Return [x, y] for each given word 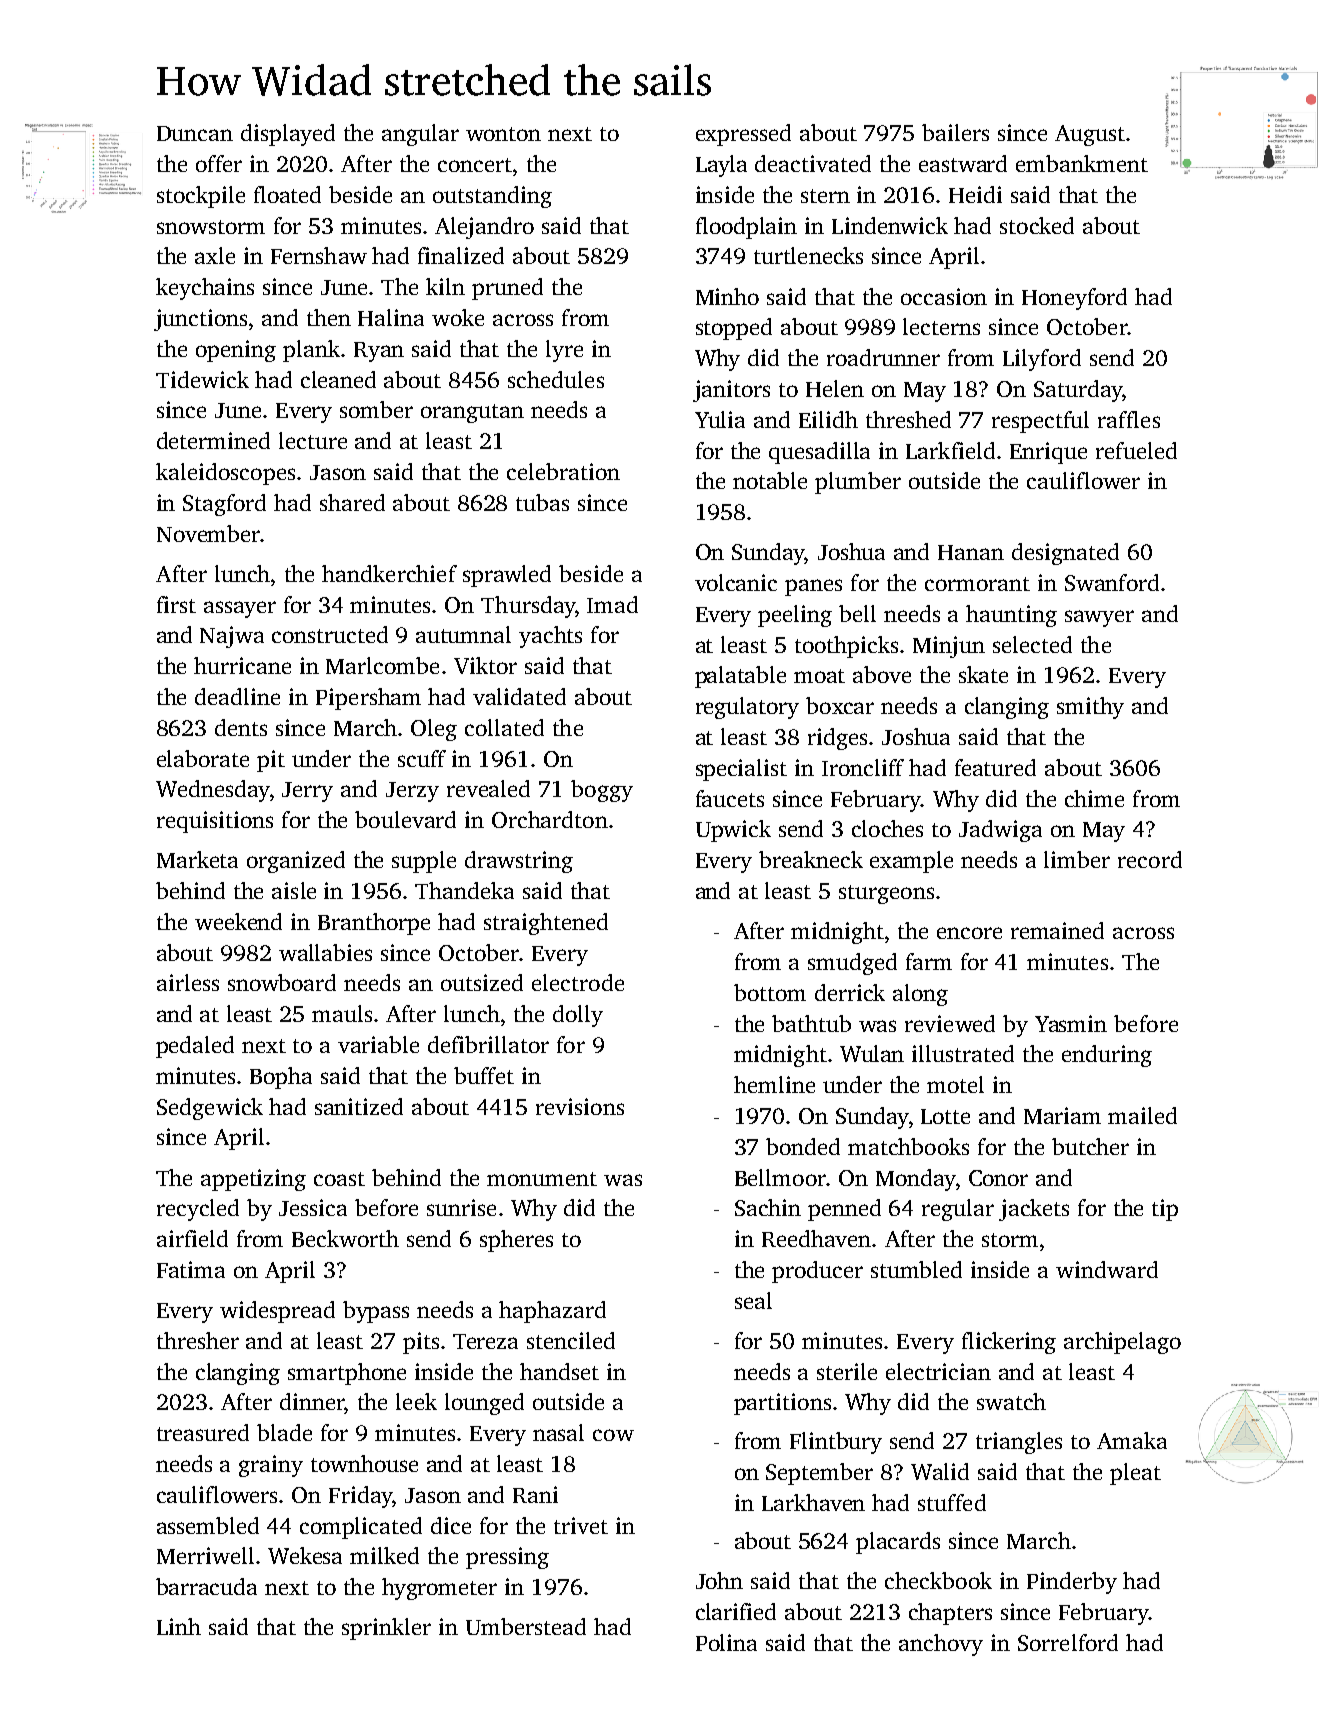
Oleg [434, 730]
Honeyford [1074, 299]
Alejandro [484, 228]
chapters [950, 1614]
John [719, 1580]
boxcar [840, 705]
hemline [774, 1084]
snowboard [282, 982]
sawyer [1099, 618]
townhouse [364, 1463]
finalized [461, 255]
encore [969, 933]
